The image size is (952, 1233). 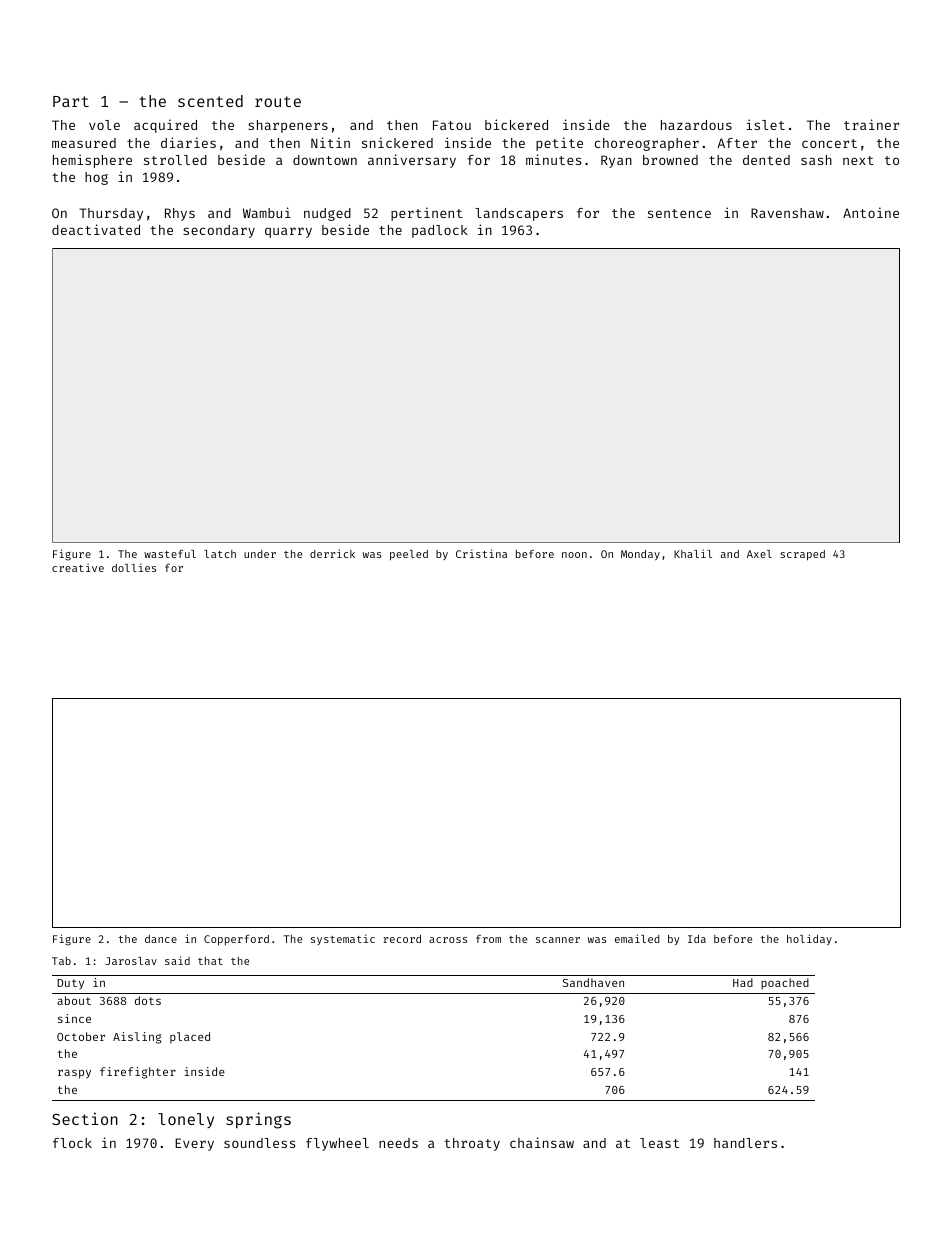 What do you see at coordinates (558, 940) in the image?
I see `scanner` at bounding box center [558, 940].
